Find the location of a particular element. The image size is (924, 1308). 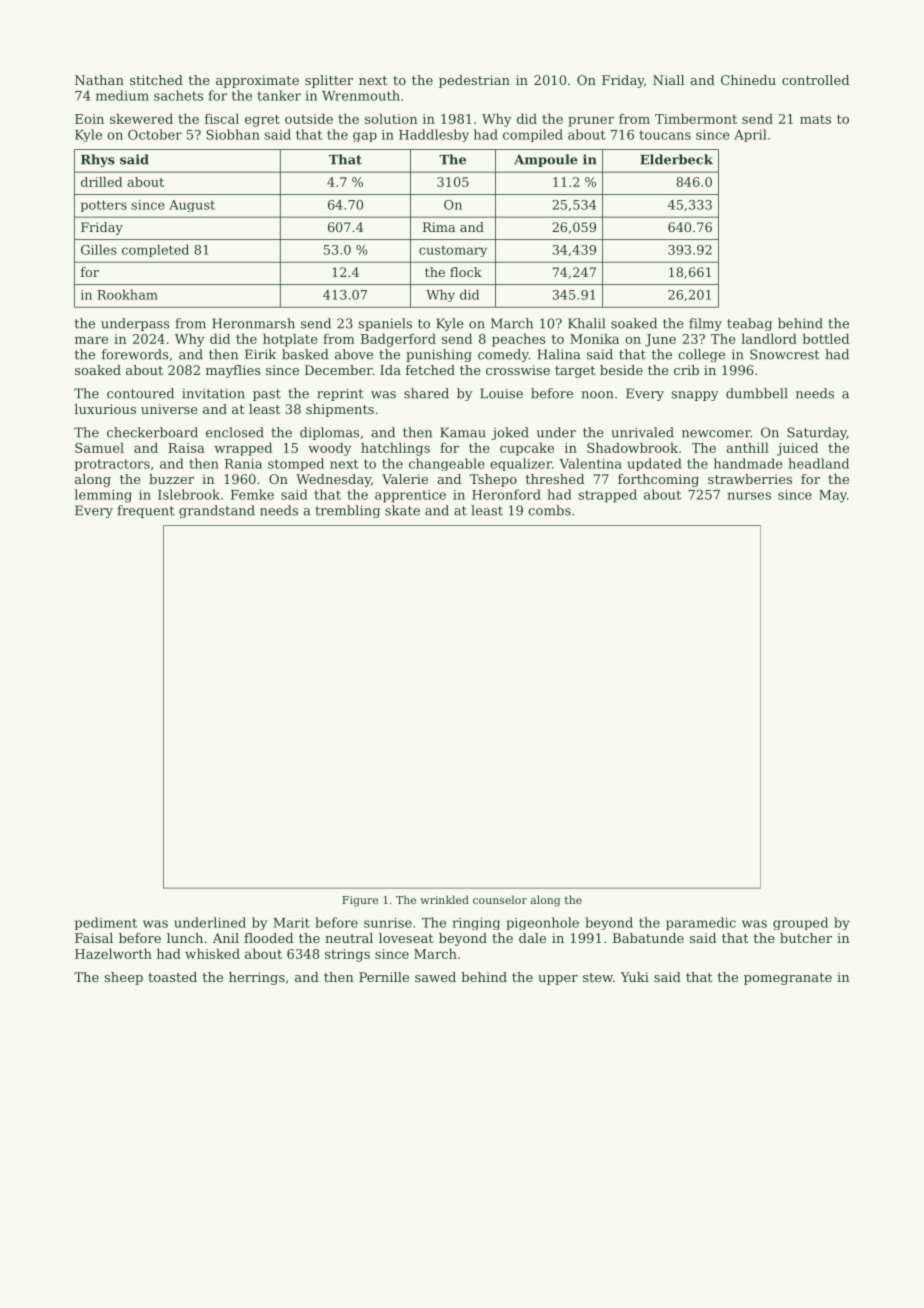

Chinedu is located at coordinates (748, 80).
